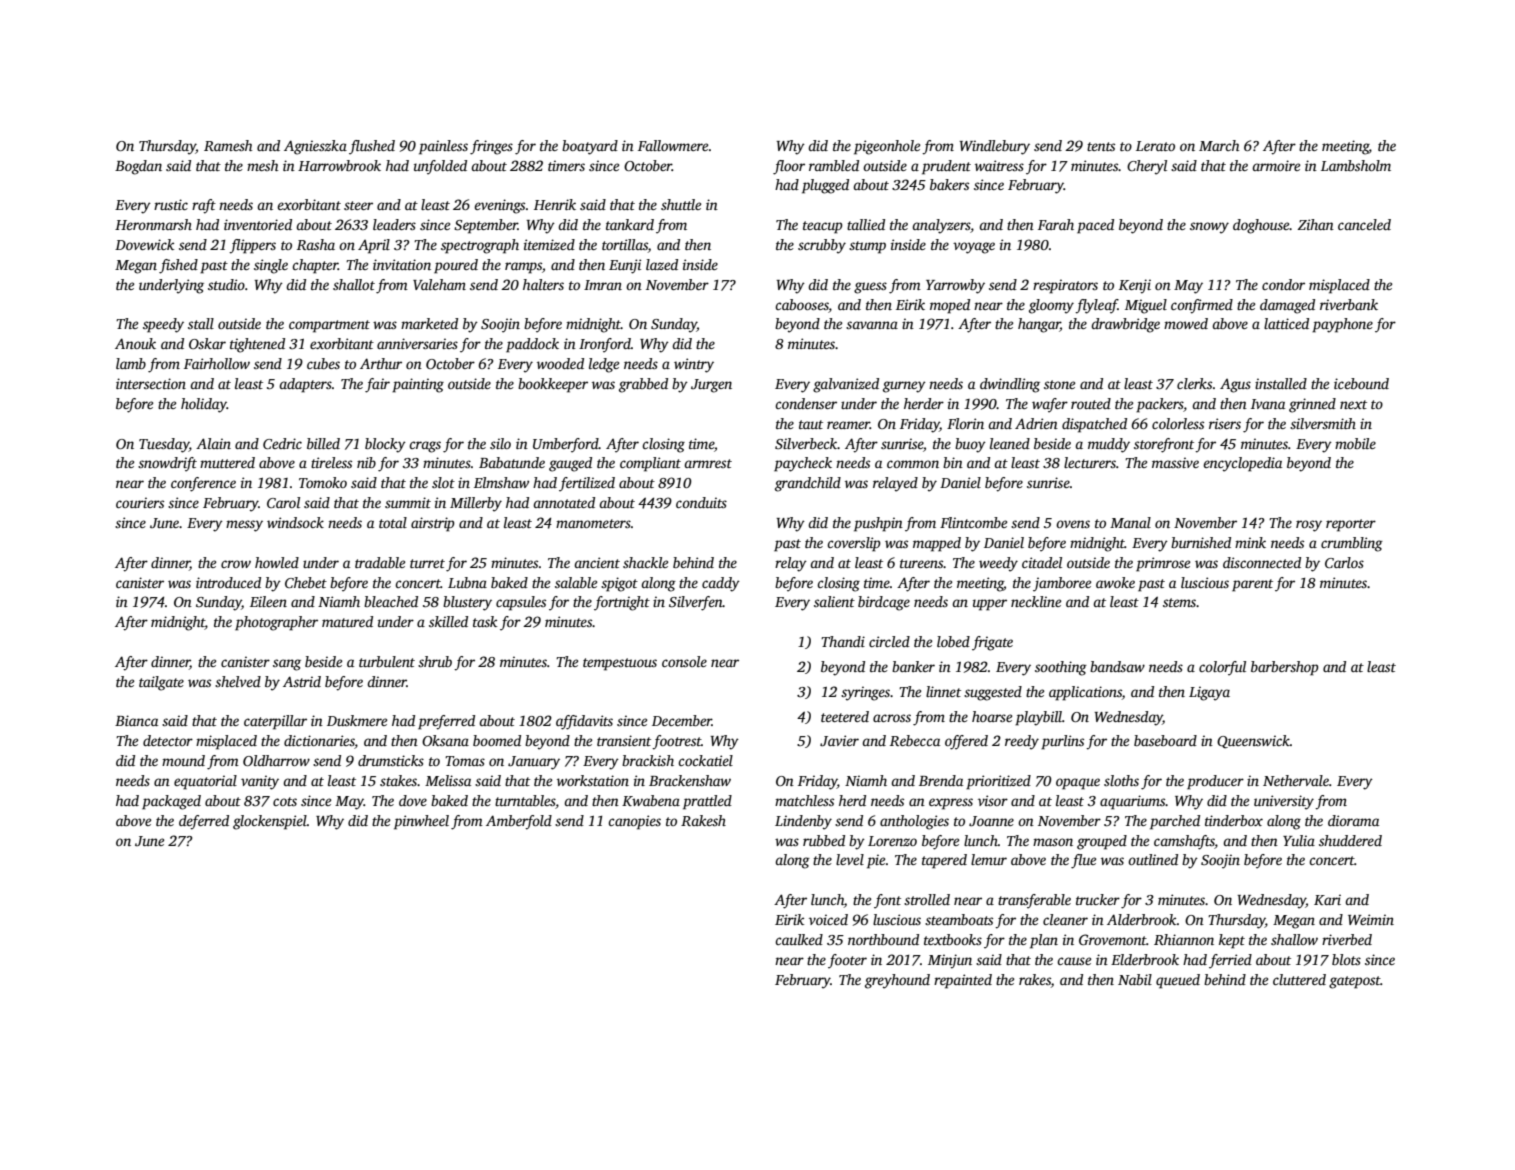 The height and width of the page is (1170, 1515). I want to click on couriers, so click(140, 502).
